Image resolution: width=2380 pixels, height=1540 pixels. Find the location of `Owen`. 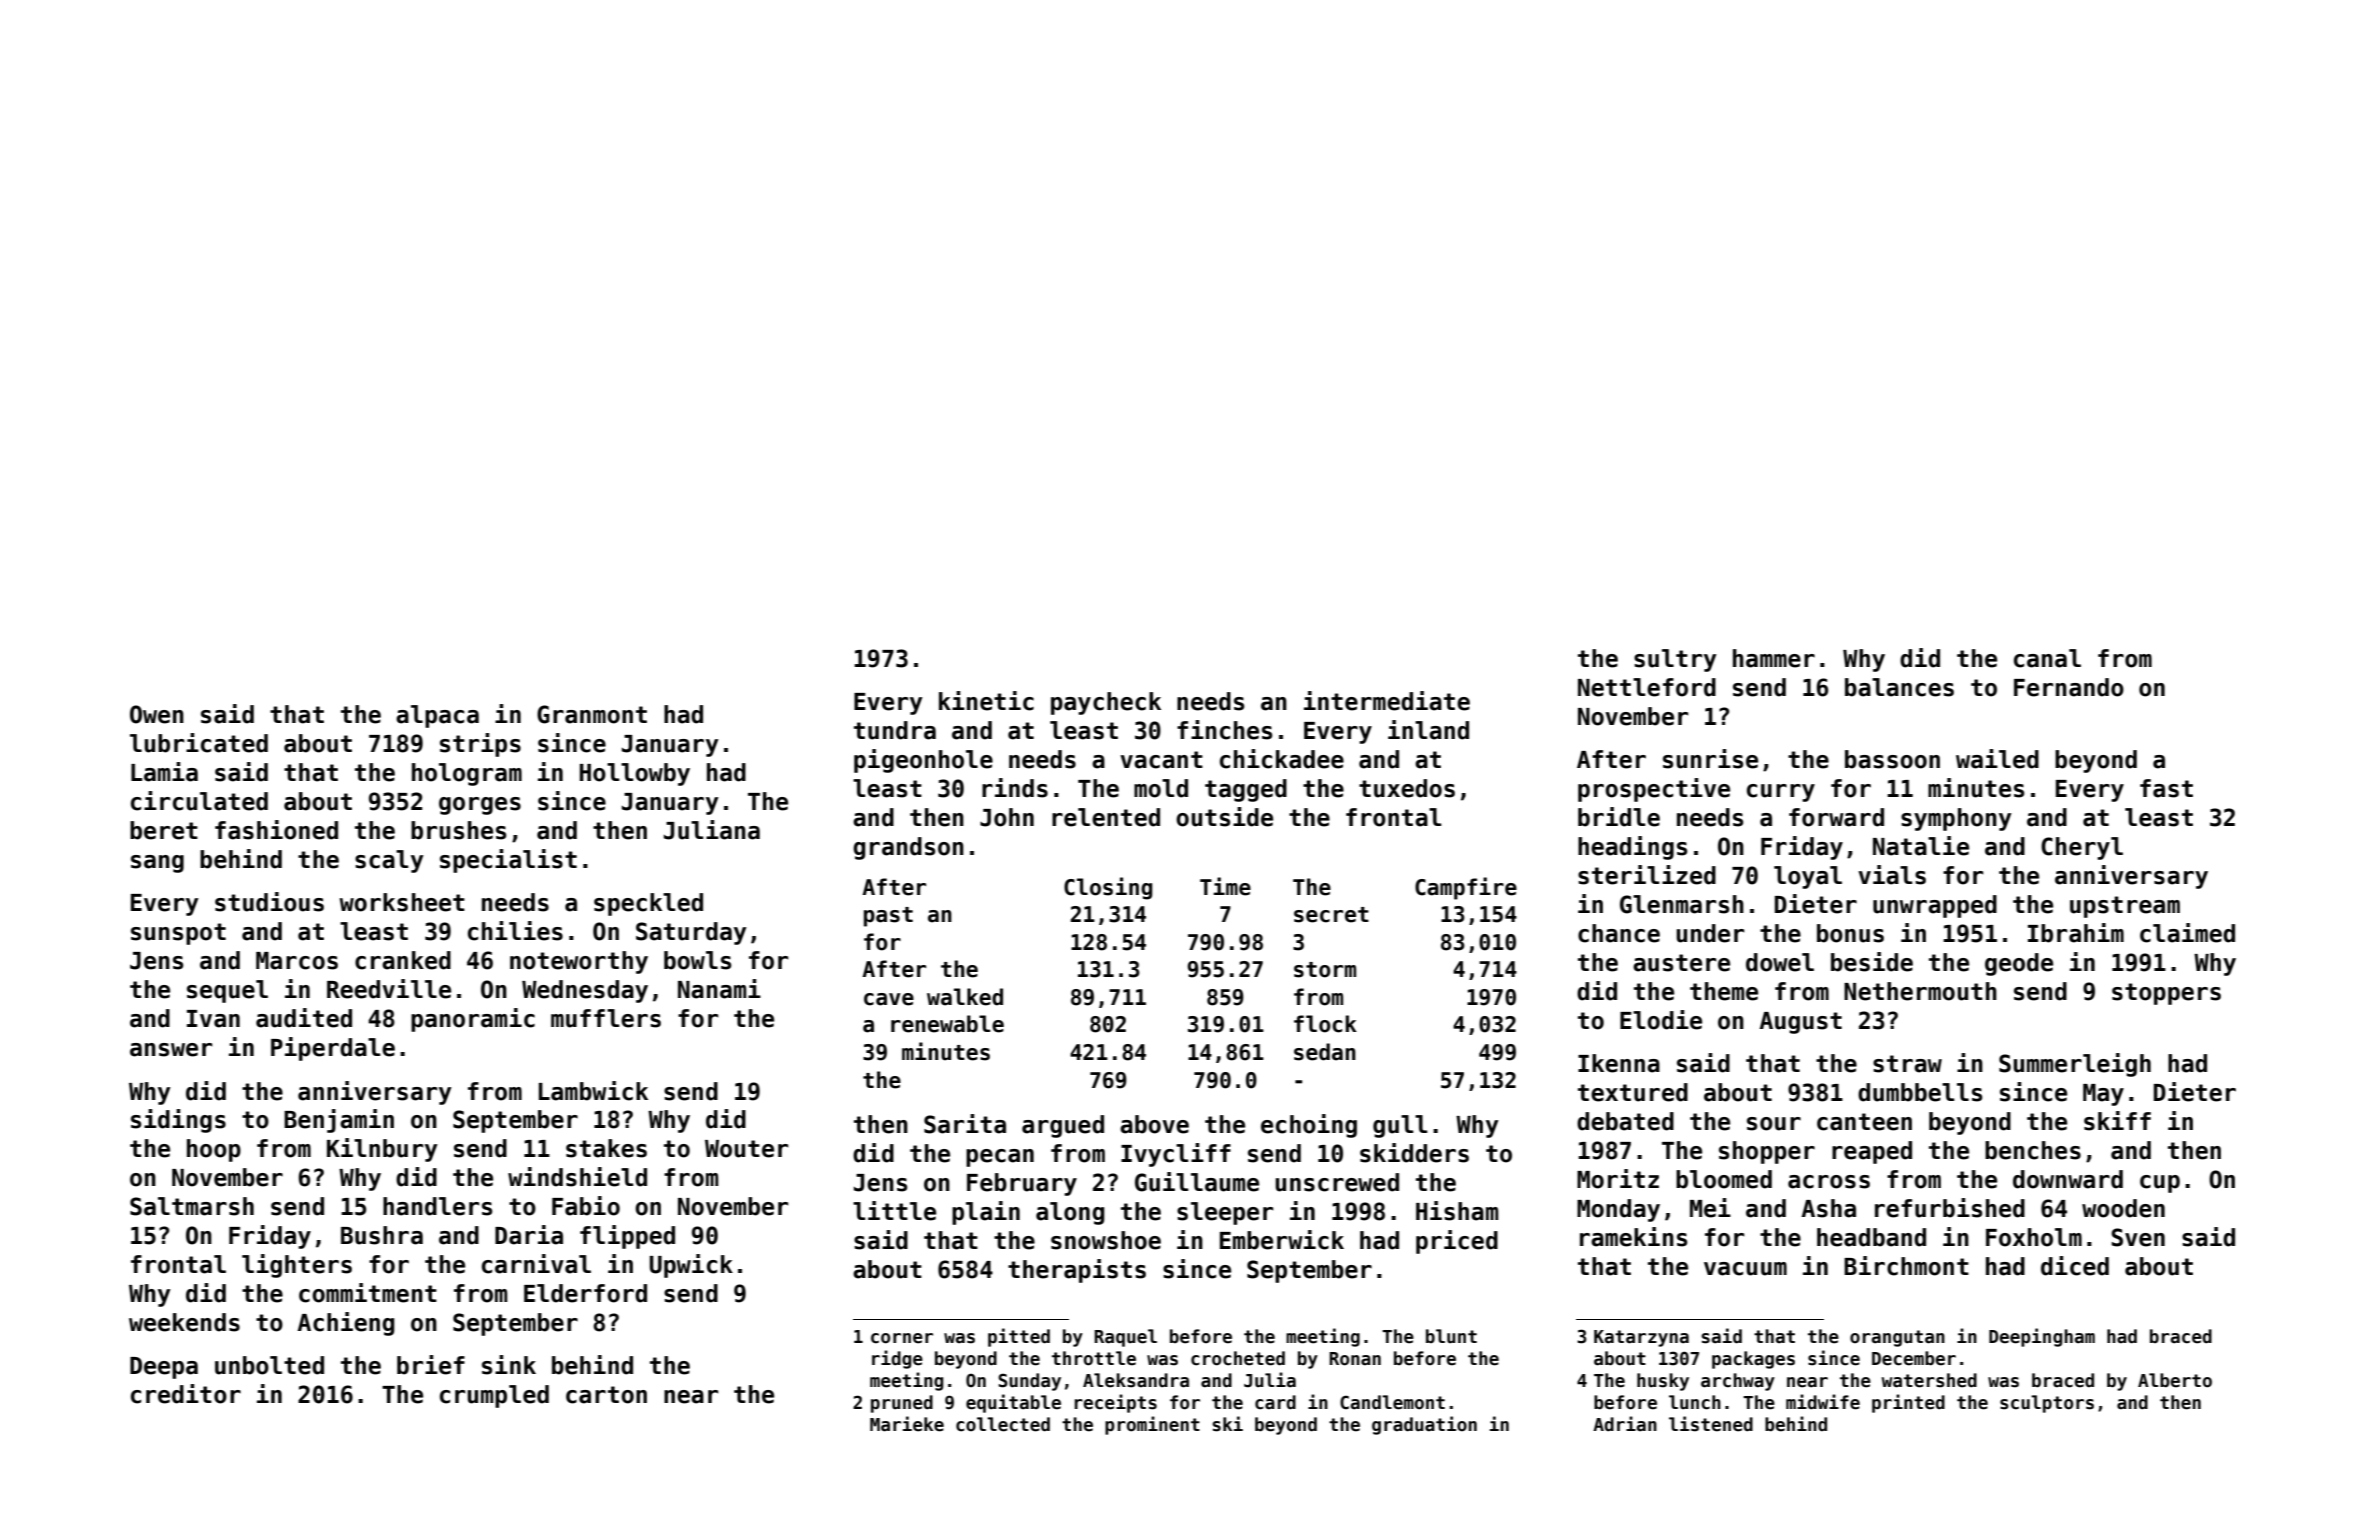

Owen is located at coordinates (157, 714).
